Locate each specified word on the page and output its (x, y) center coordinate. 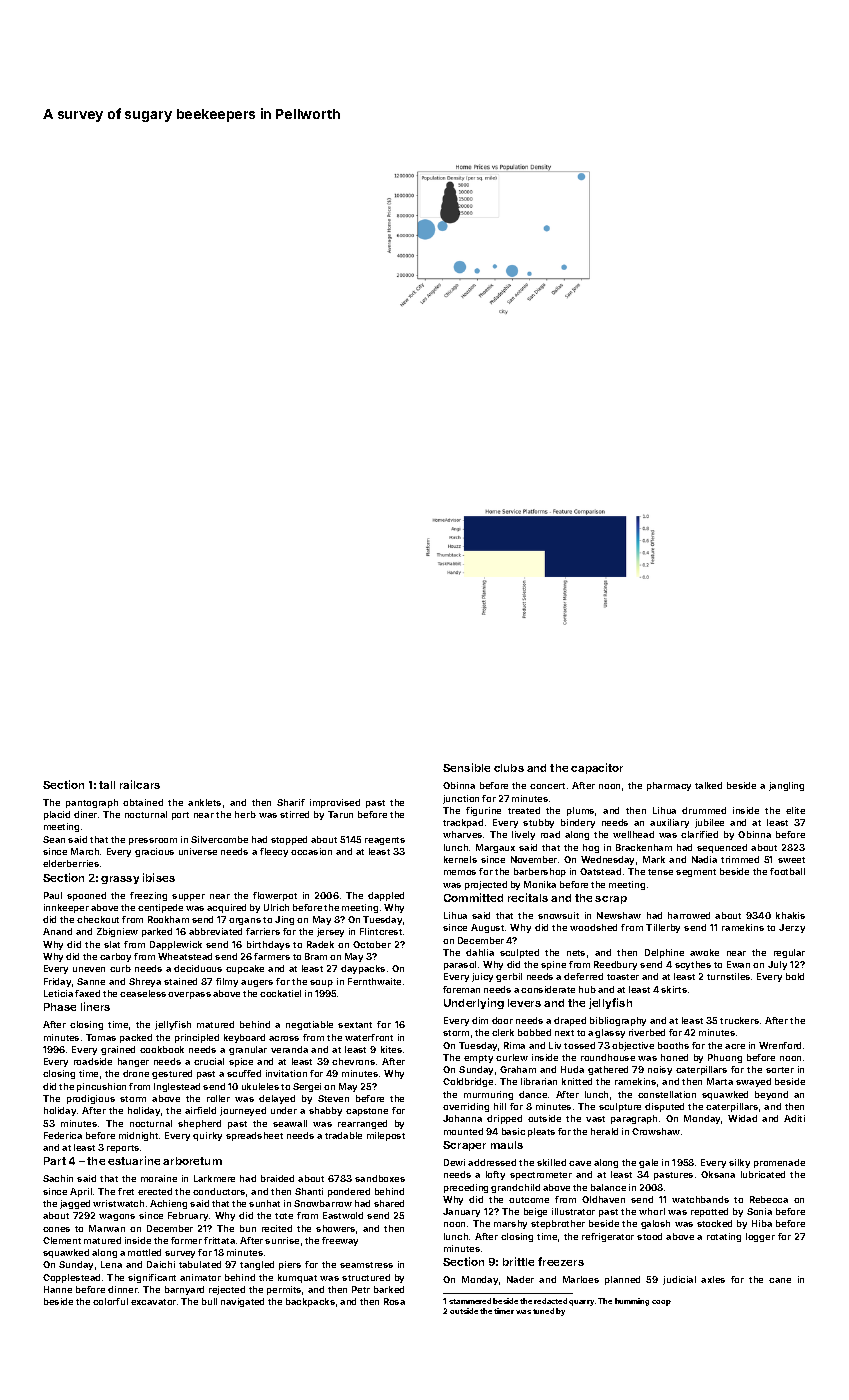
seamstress (366, 1265)
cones (56, 1229)
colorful (110, 1301)
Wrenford (780, 1045)
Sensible (466, 767)
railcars (140, 784)
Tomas (101, 1037)
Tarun (340, 814)
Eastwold (343, 1215)
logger (760, 1237)
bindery (578, 823)
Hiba (762, 1223)
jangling (786, 786)
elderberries (71, 863)
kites (391, 1049)
